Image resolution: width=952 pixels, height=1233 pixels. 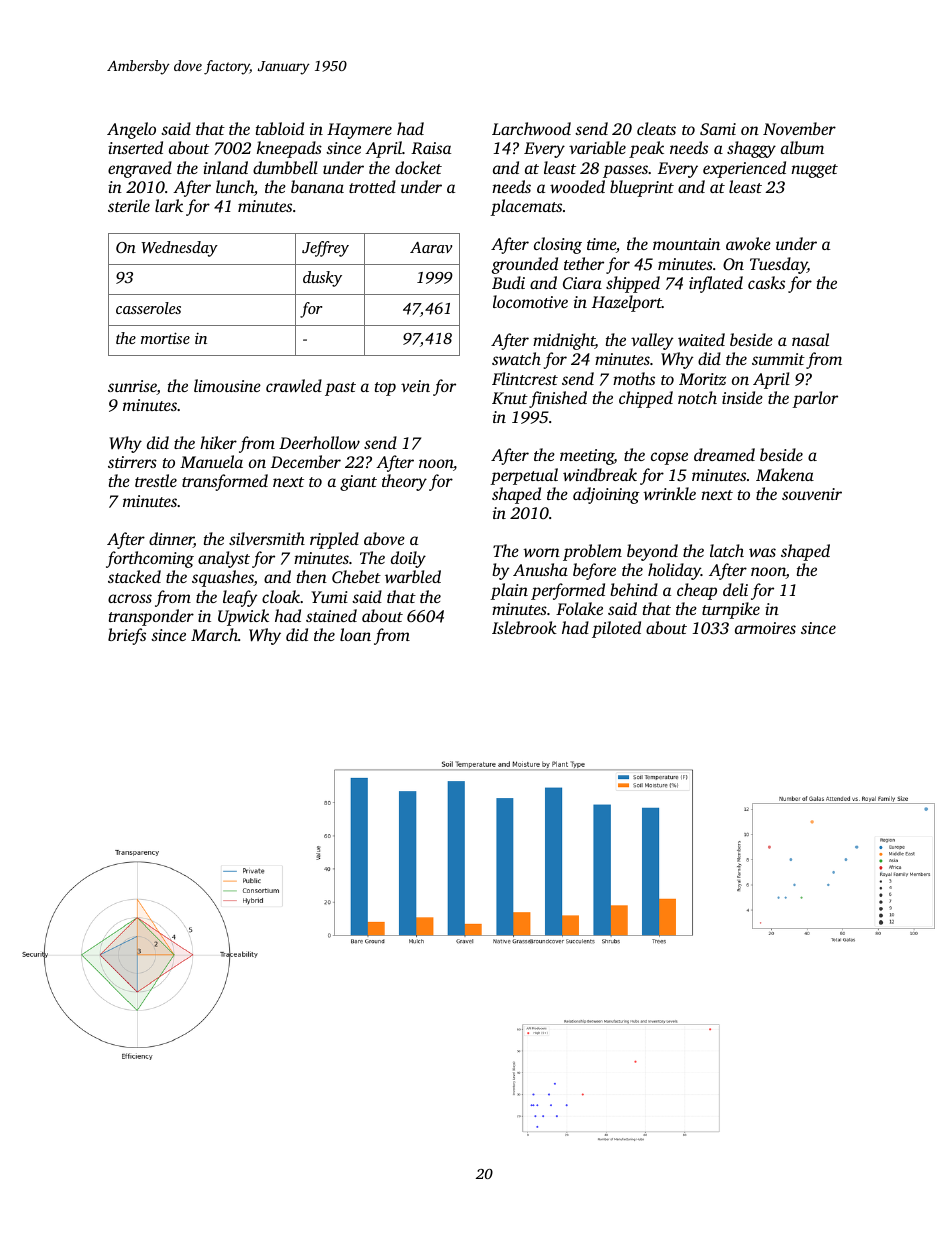 What do you see at coordinates (742, 397) in the screenshot?
I see `inside` at bounding box center [742, 397].
